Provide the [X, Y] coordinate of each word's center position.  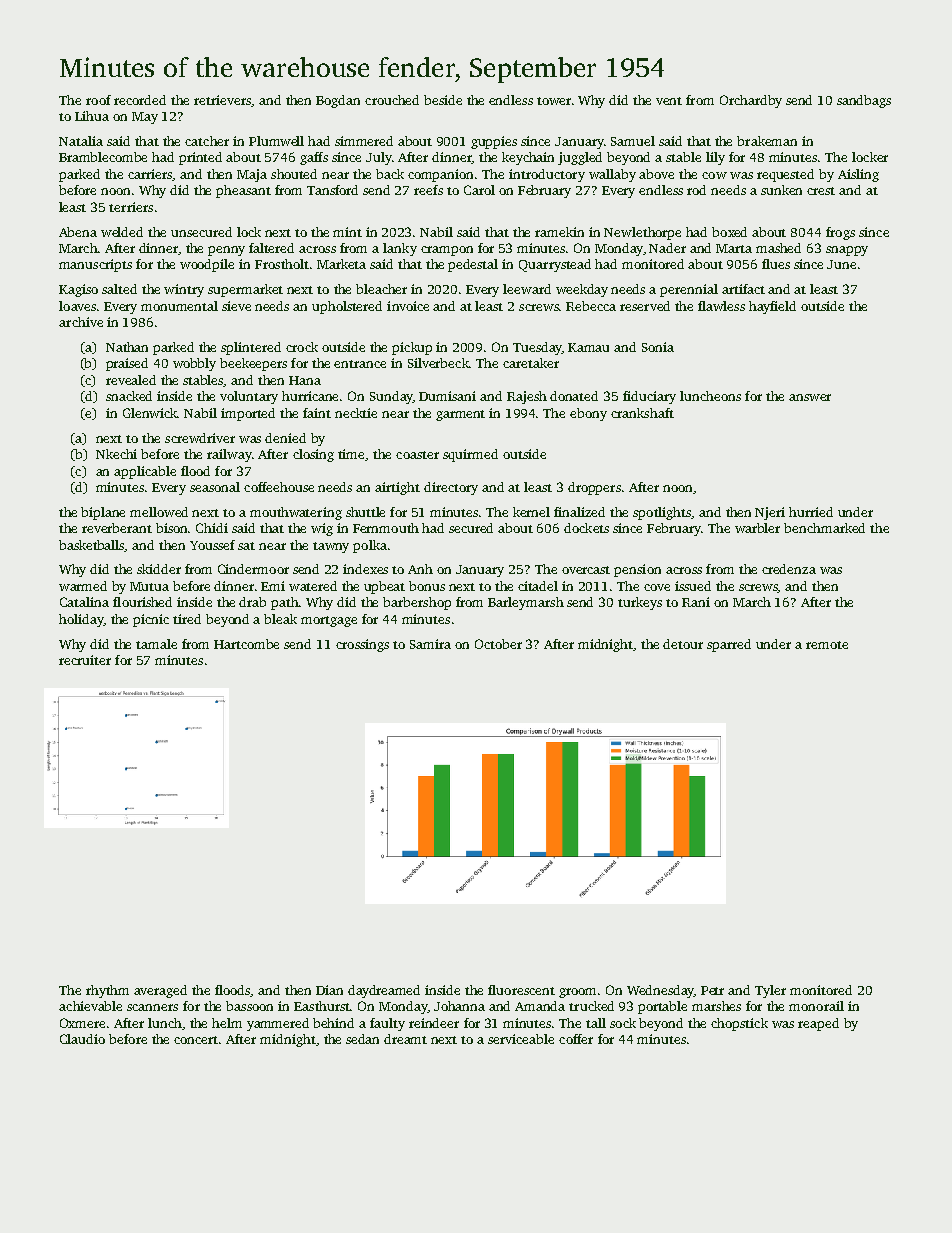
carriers [150, 175]
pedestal [473, 265]
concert [196, 1040]
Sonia [658, 347]
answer [810, 397]
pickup [412, 348]
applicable [145, 472]
